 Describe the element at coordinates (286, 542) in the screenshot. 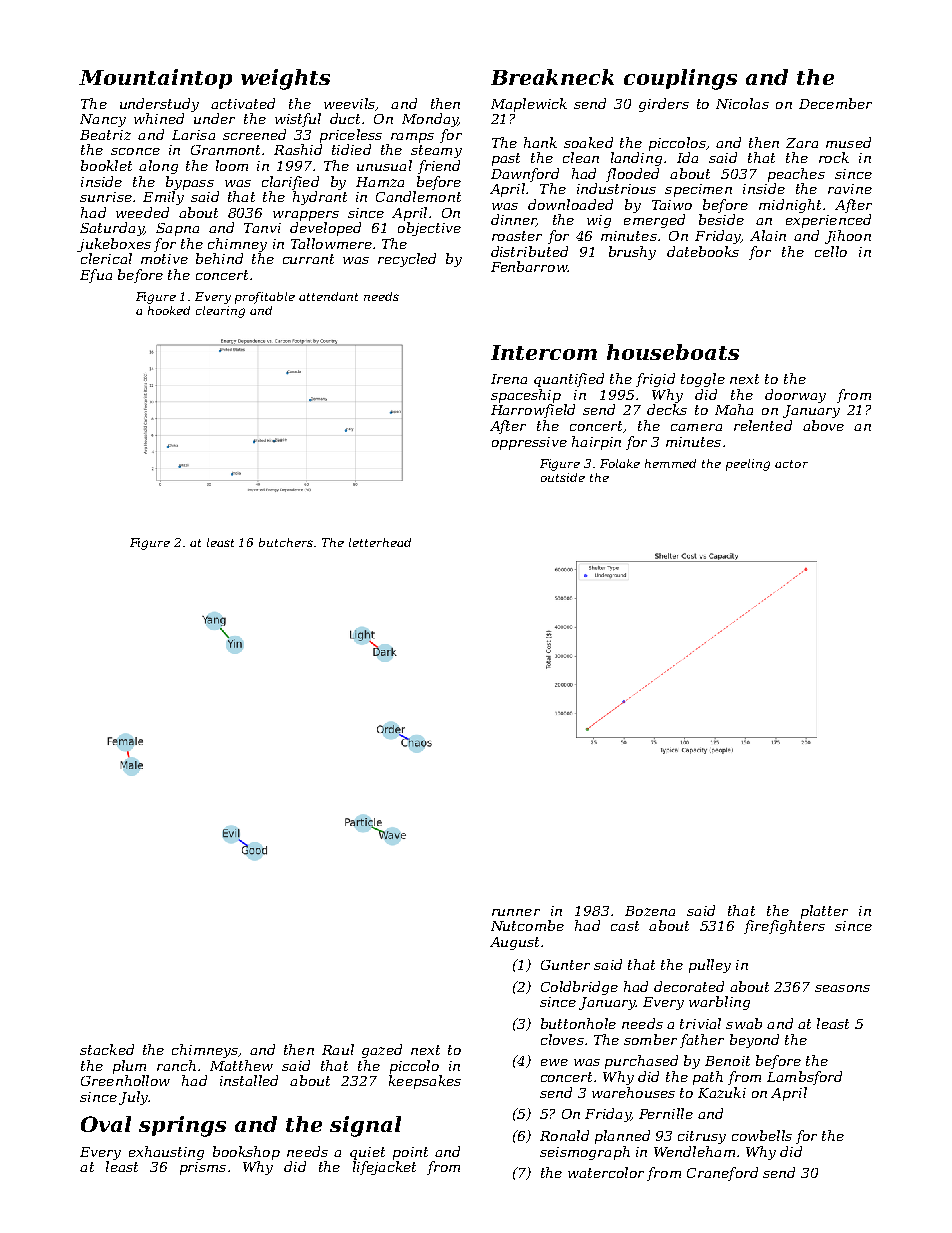

I see `butchers` at that location.
